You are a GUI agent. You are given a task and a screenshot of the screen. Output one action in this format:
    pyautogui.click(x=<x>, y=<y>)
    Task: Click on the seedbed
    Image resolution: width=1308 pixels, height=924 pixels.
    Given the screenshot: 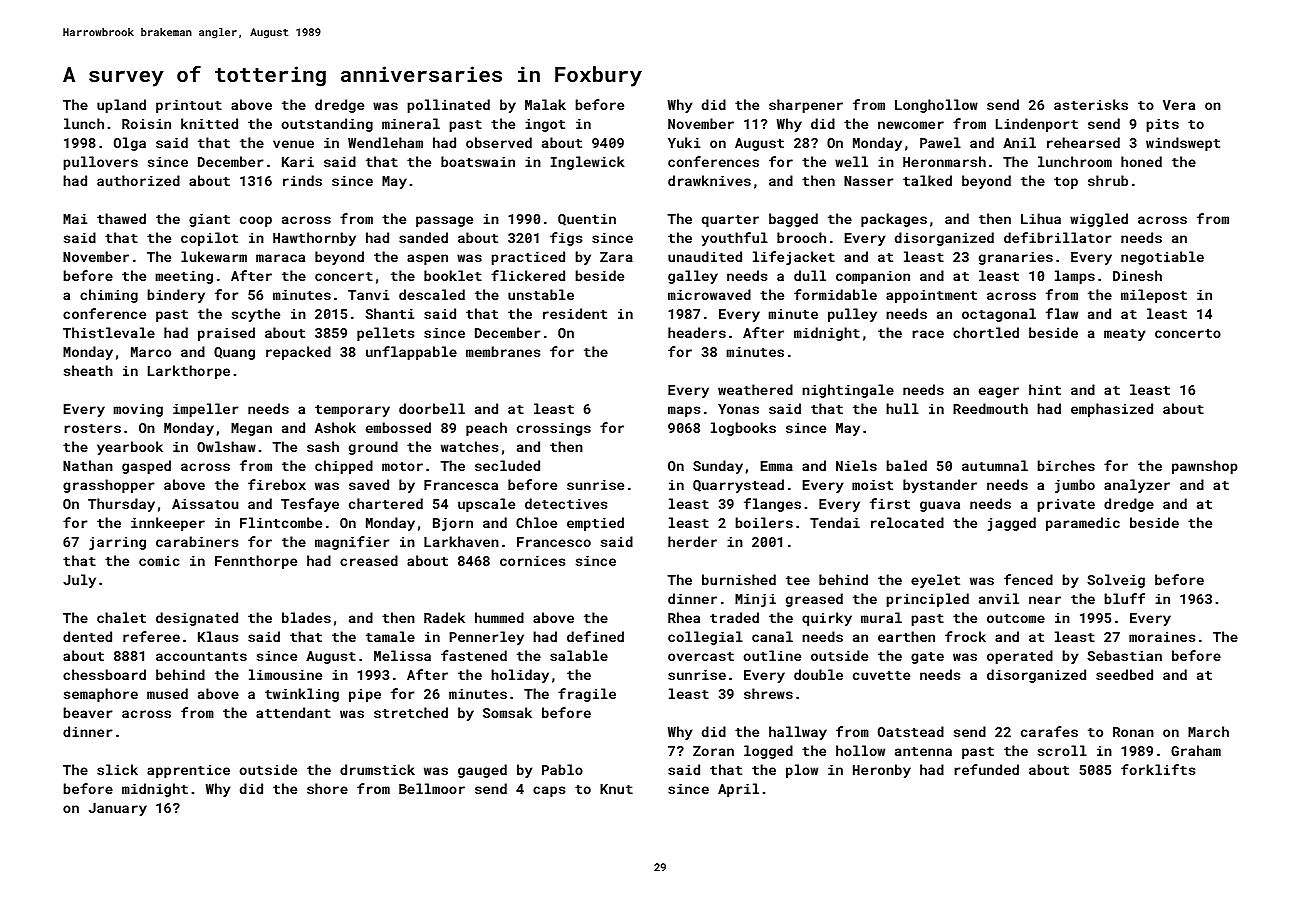 What is the action you would take?
    pyautogui.click(x=1124, y=674)
